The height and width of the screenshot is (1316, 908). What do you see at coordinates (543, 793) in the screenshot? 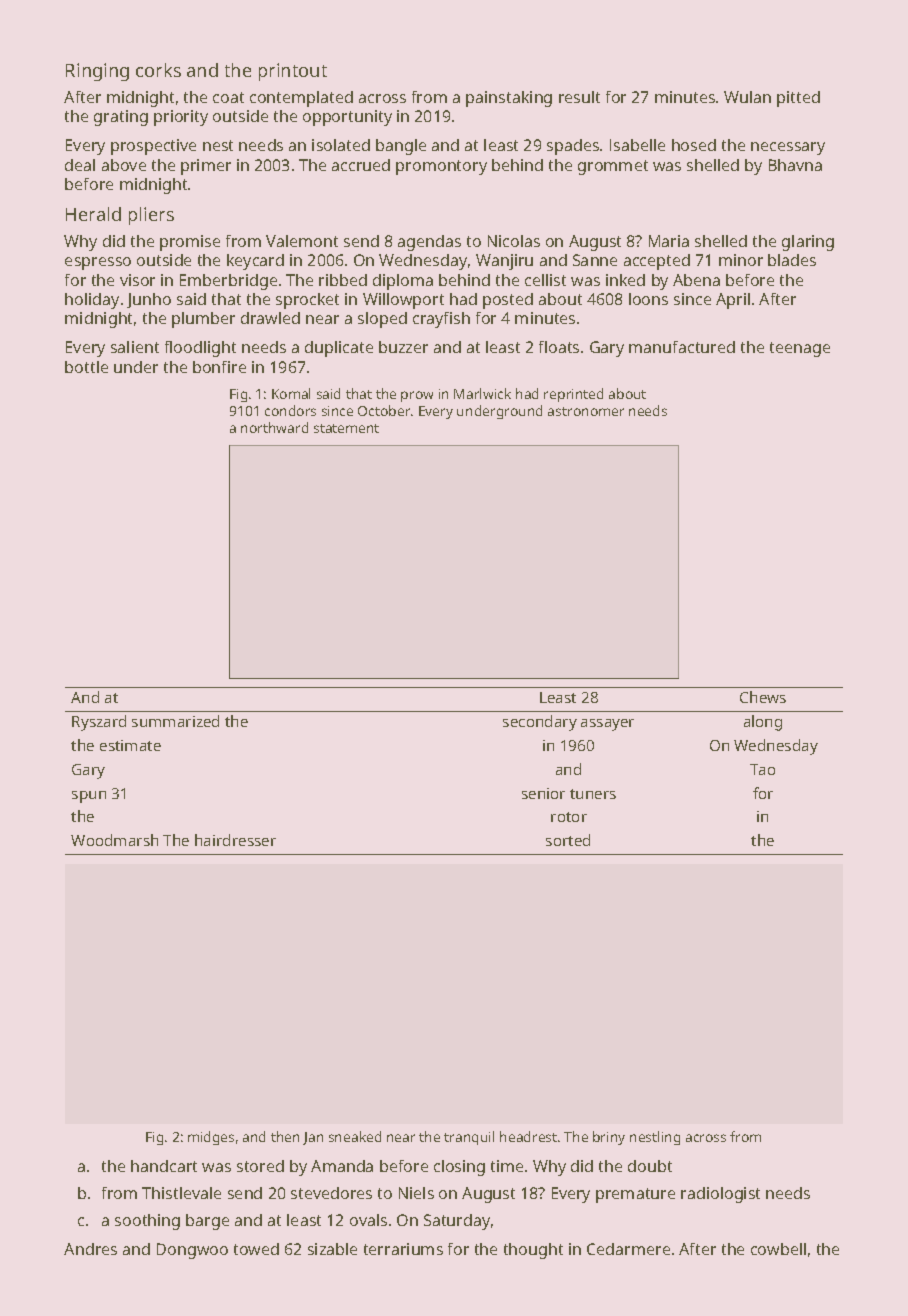
I see `senior` at bounding box center [543, 793].
